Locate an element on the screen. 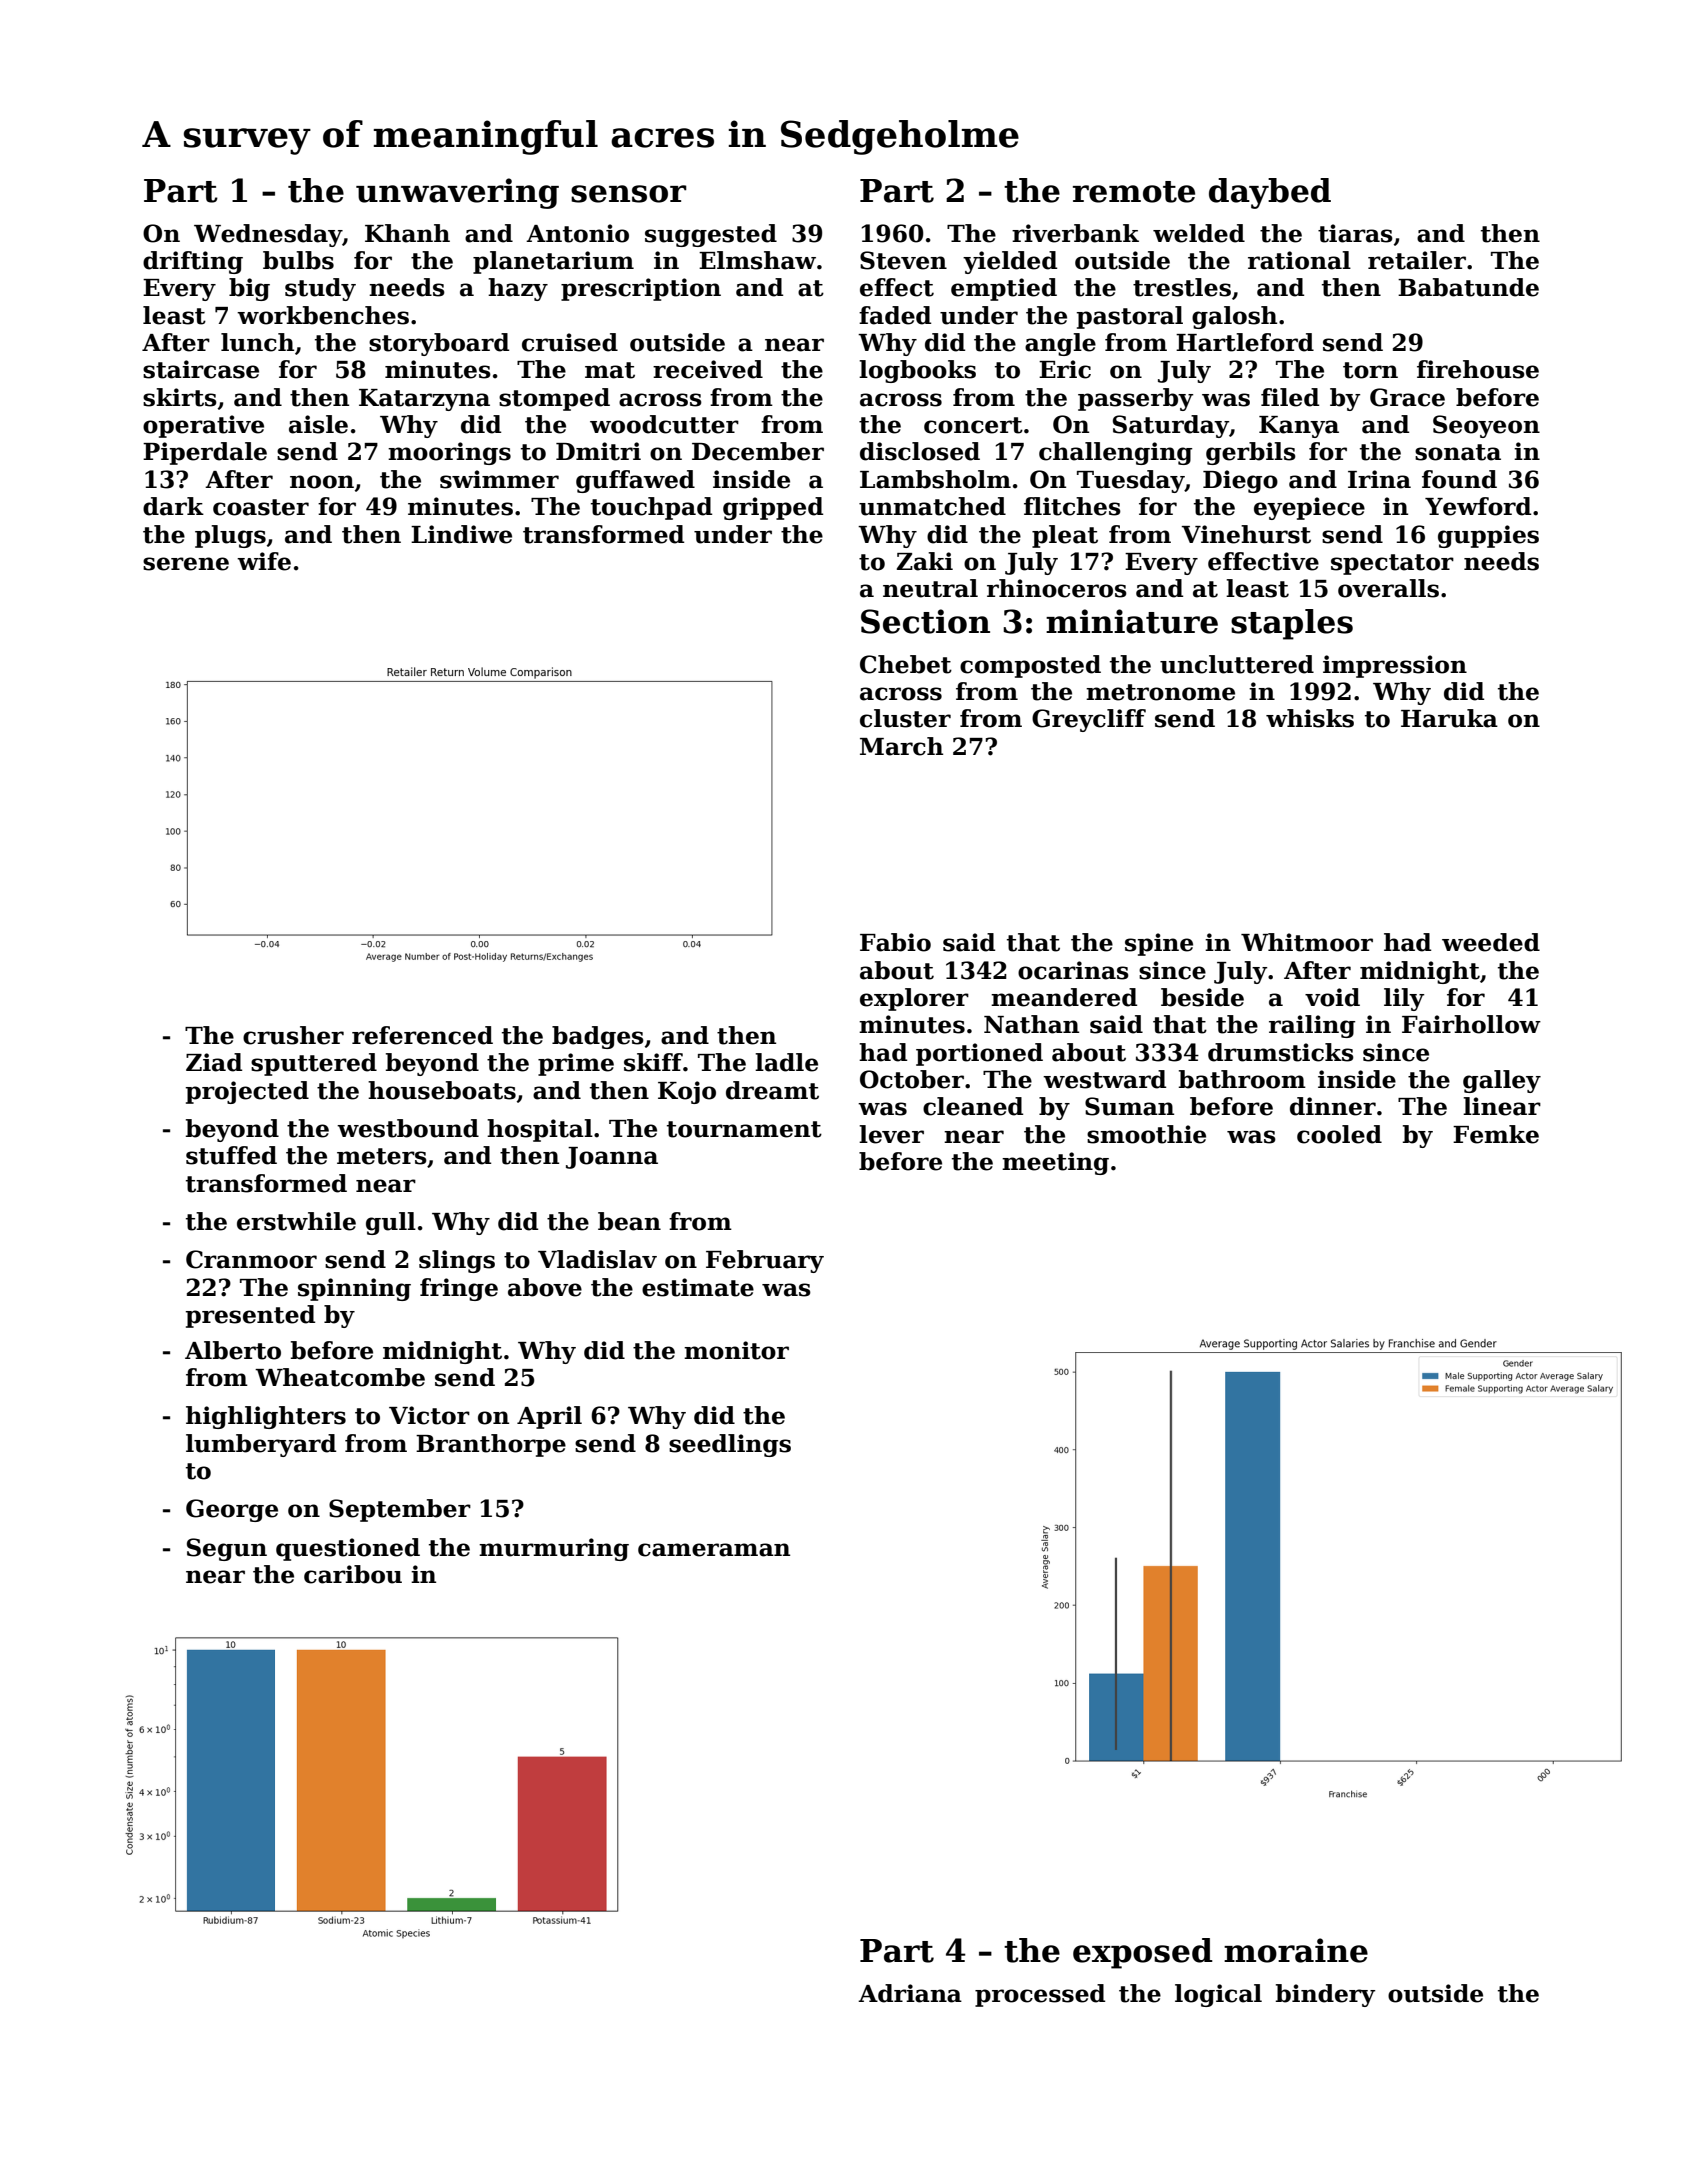 This screenshot has height=2178, width=1683. caribou is located at coordinates (353, 1574).
